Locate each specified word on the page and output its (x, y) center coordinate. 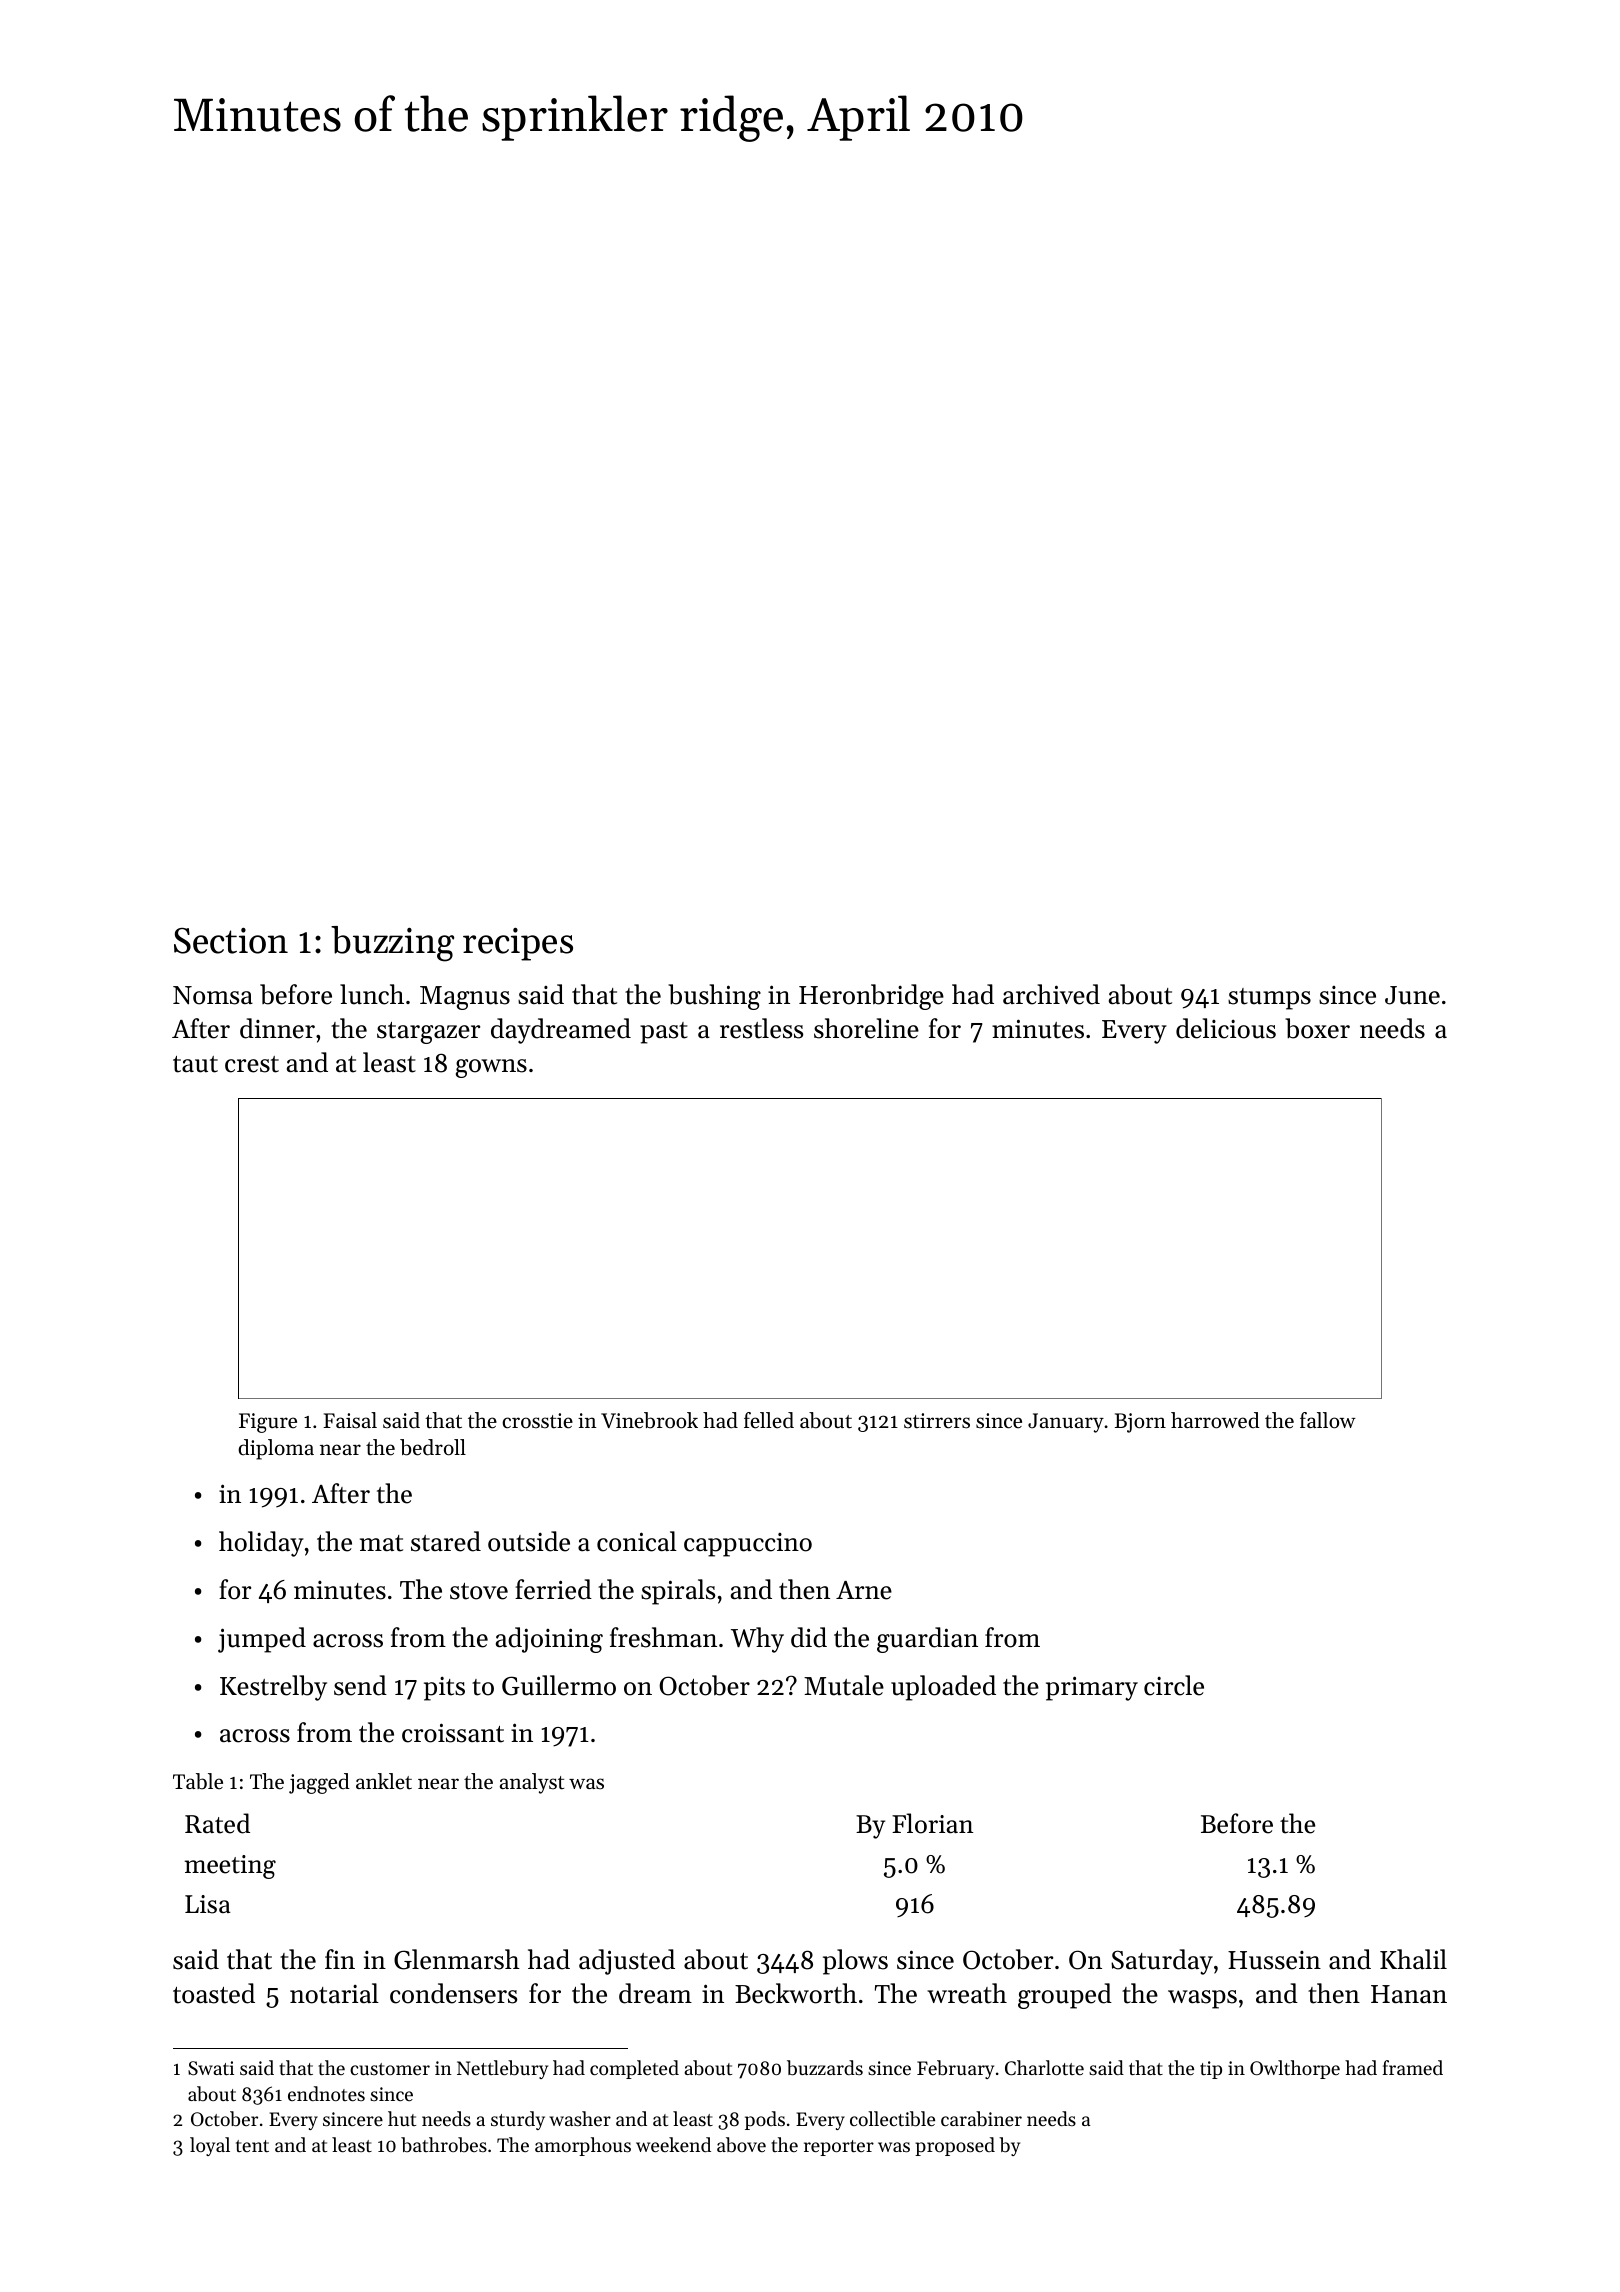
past (664, 1033)
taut (195, 1064)
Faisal (350, 1420)
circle (1174, 1685)
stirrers (937, 1421)
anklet (384, 1781)
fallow (1328, 1420)
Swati (211, 2068)
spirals (678, 1592)
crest (252, 1064)
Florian (932, 1823)
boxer (1317, 1028)
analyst (532, 1783)
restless (761, 1028)
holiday (261, 1544)
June (1412, 995)
